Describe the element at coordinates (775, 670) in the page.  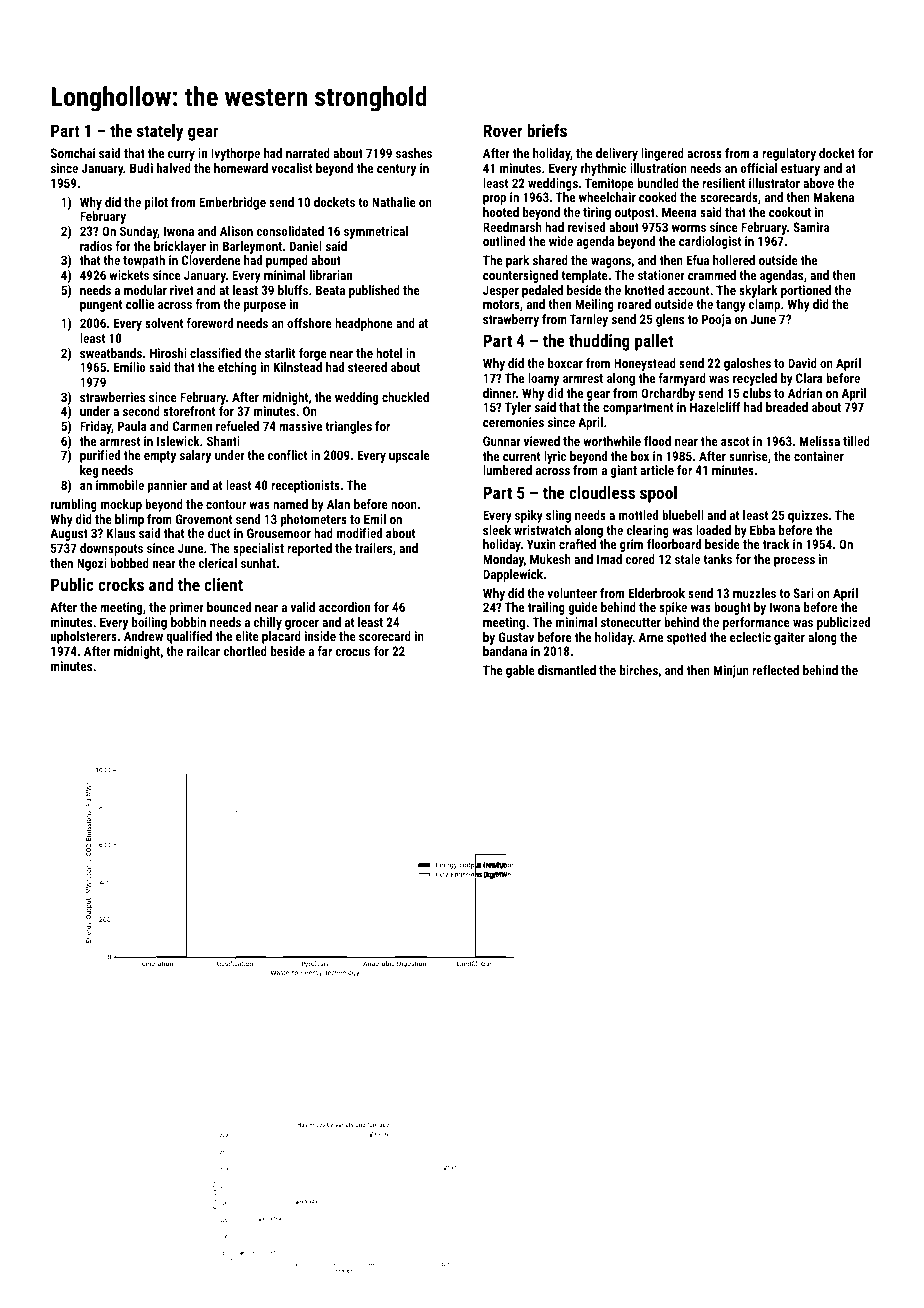
I see `reflected` at that location.
